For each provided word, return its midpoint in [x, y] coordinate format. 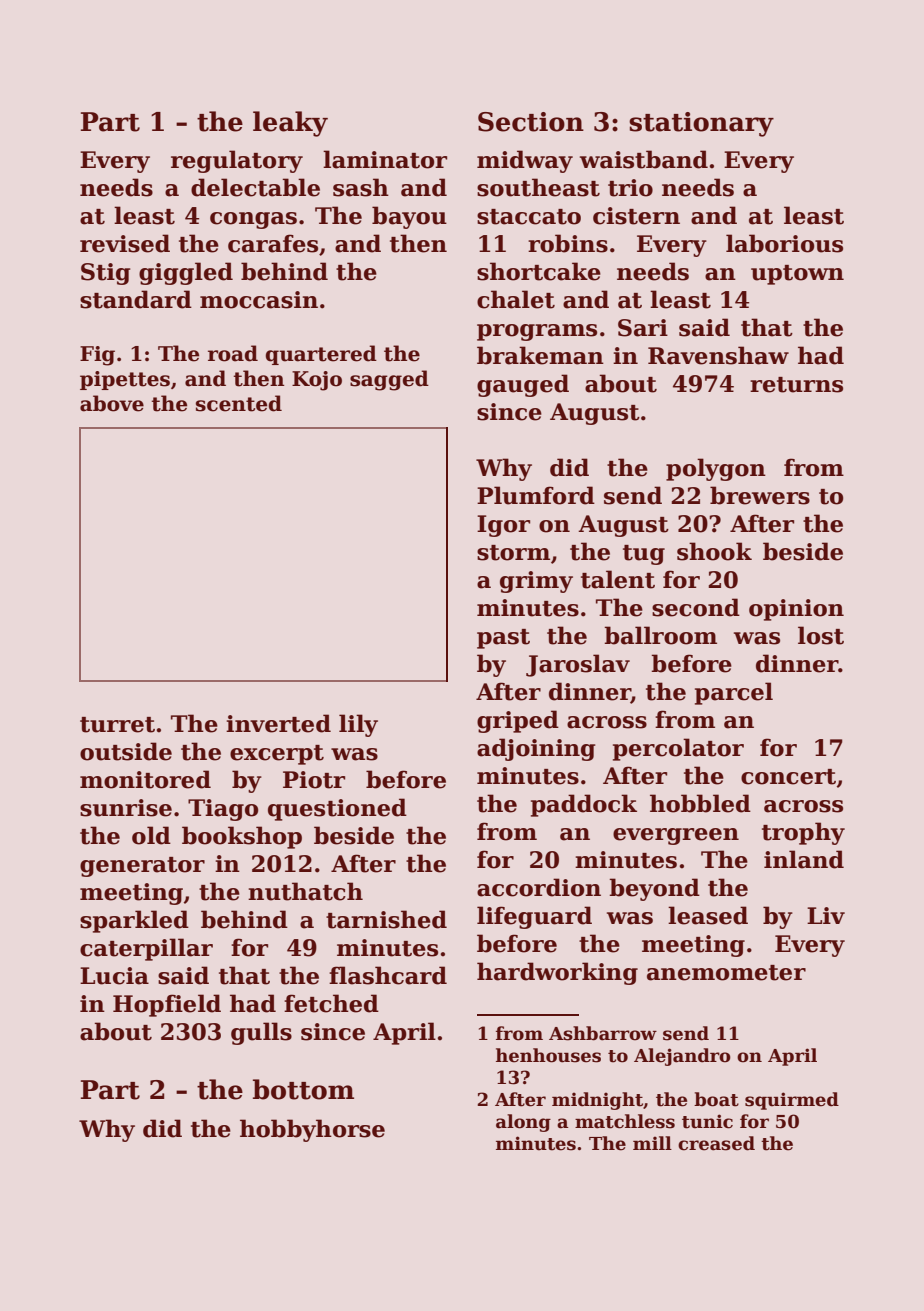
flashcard [388, 975]
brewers [760, 495]
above [112, 403]
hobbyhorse [312, 1130]
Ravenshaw [718, 355]
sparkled [134, 921]
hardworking [557, 973]
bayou [409, 217]
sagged [389, 380]
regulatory [237, 161]
